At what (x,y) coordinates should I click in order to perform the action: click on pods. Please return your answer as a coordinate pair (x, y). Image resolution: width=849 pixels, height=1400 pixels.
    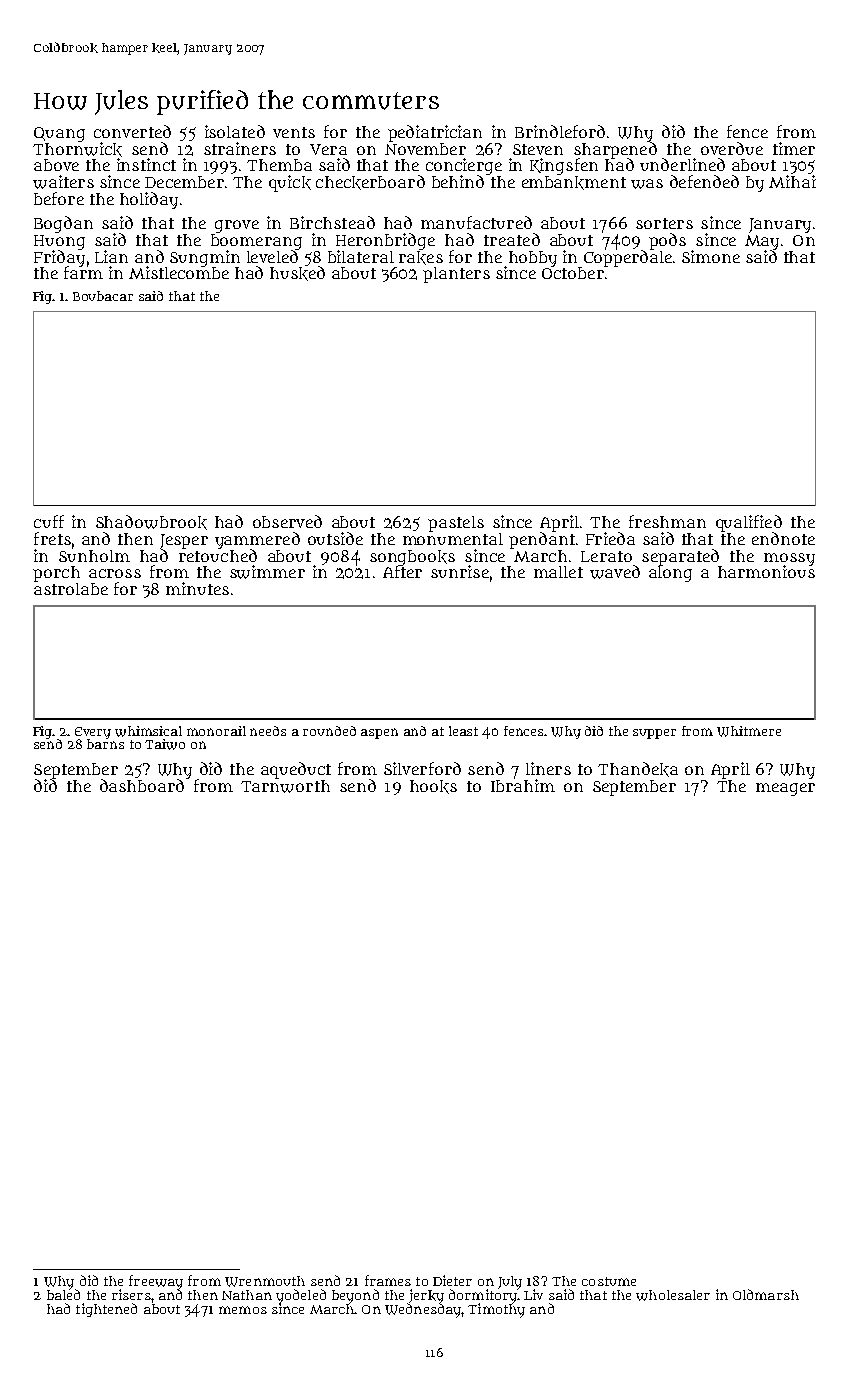
    Looking at the image, I should click on (667, 241).
